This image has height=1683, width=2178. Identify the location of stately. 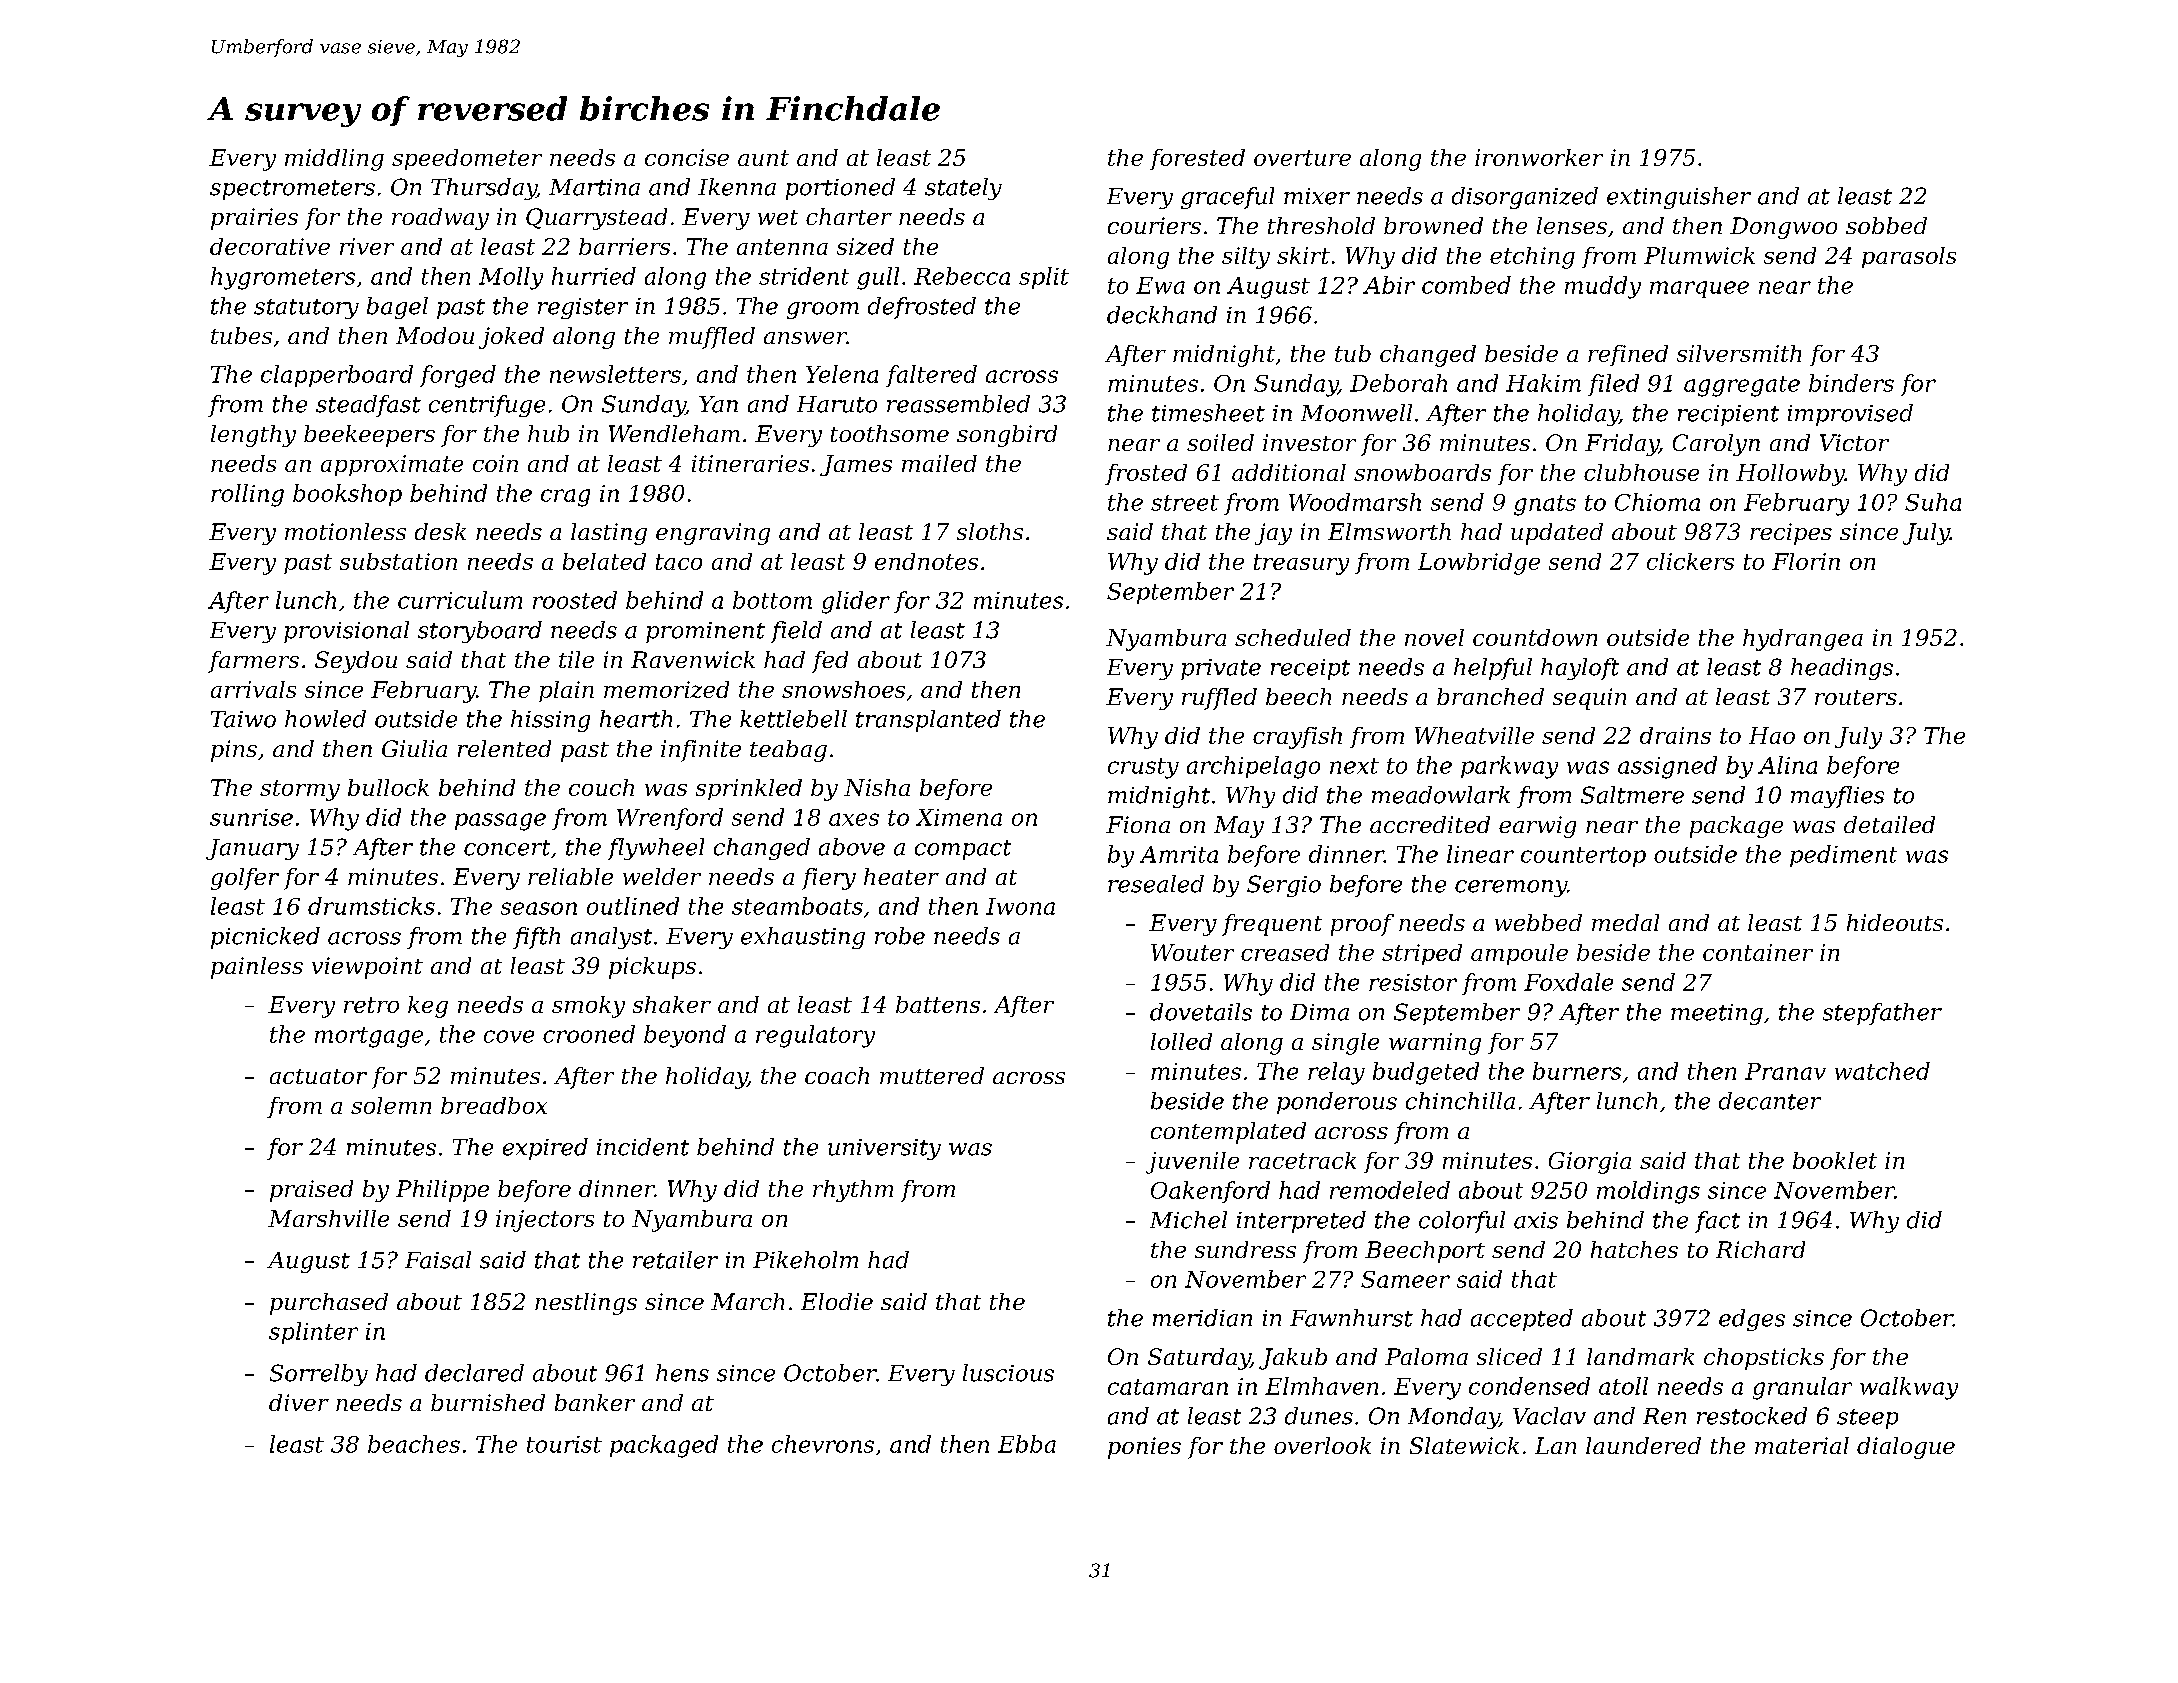
(963, 189).
